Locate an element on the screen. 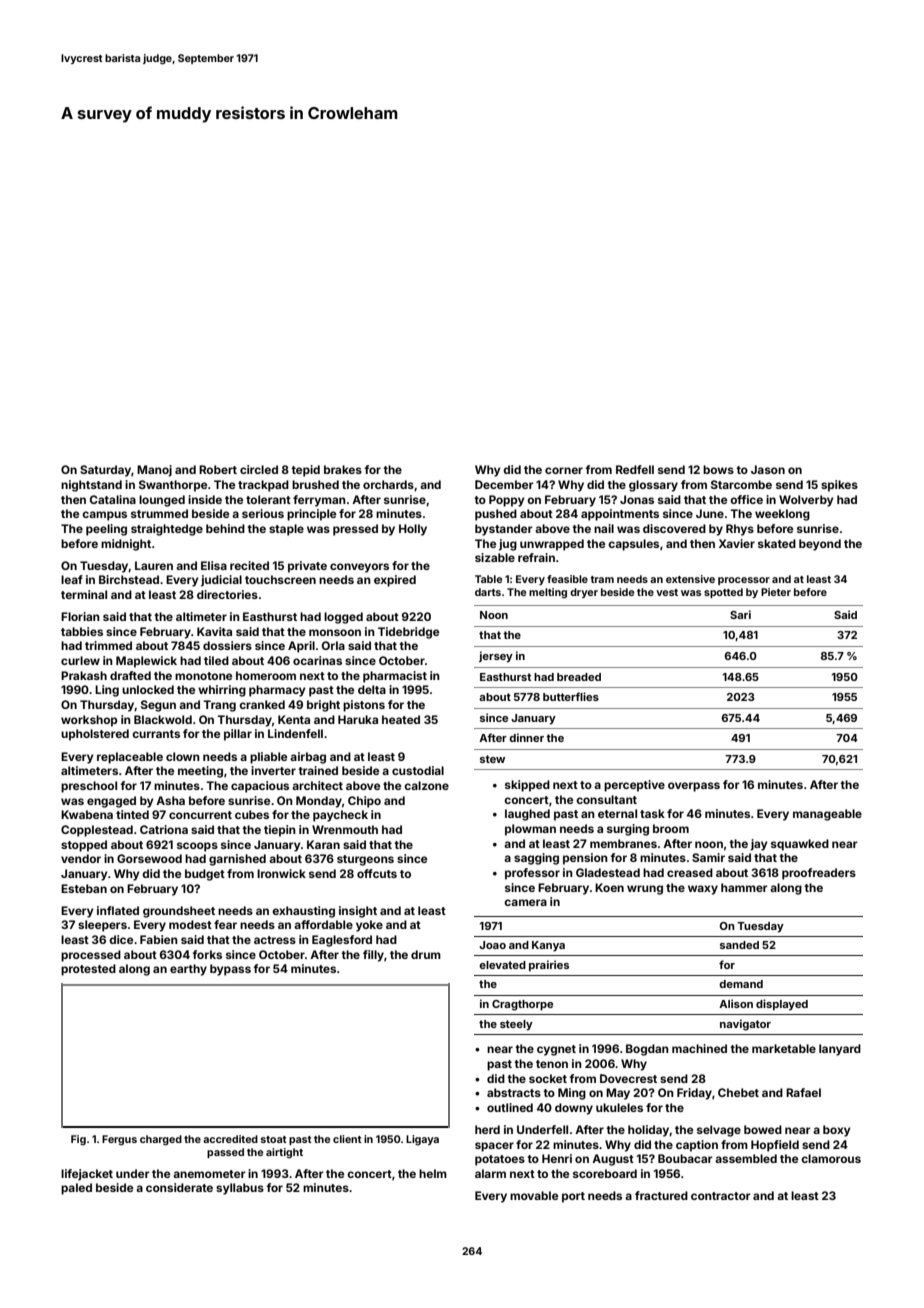  Robert is located at coordinates (218, 469).
